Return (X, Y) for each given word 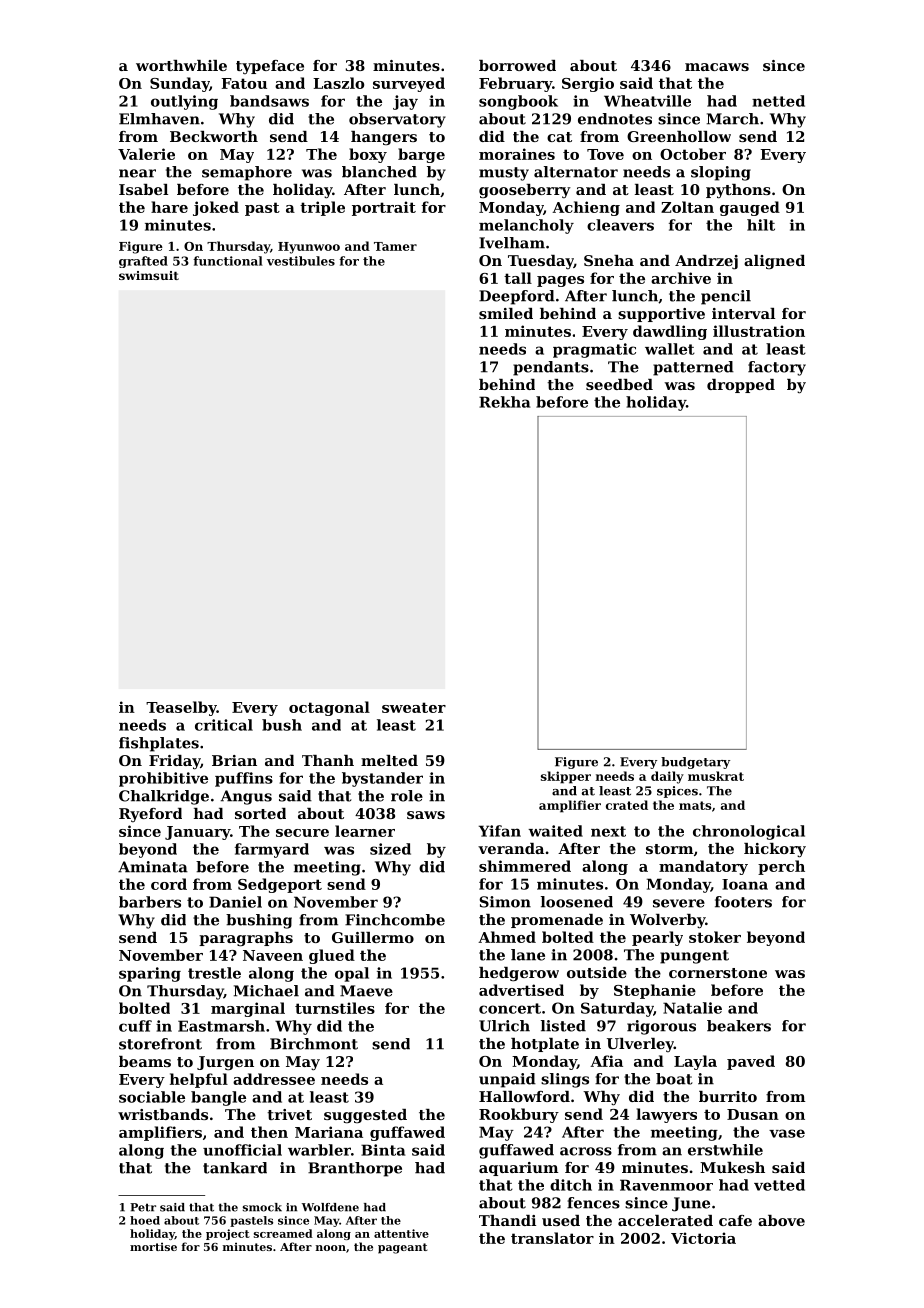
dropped (741, 386)
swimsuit (149, 275)
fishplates (159, 744)
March (733, 119)
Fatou (244, 83)
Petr (143, 1207)
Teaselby (181, 708)
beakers (739, 1026)
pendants (551, 368)
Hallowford (524, 1096)
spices (677, 792)
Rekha (504, 402)
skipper (566, 777)
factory (777, 368)
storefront (160, 1044)
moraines (517, 154)
